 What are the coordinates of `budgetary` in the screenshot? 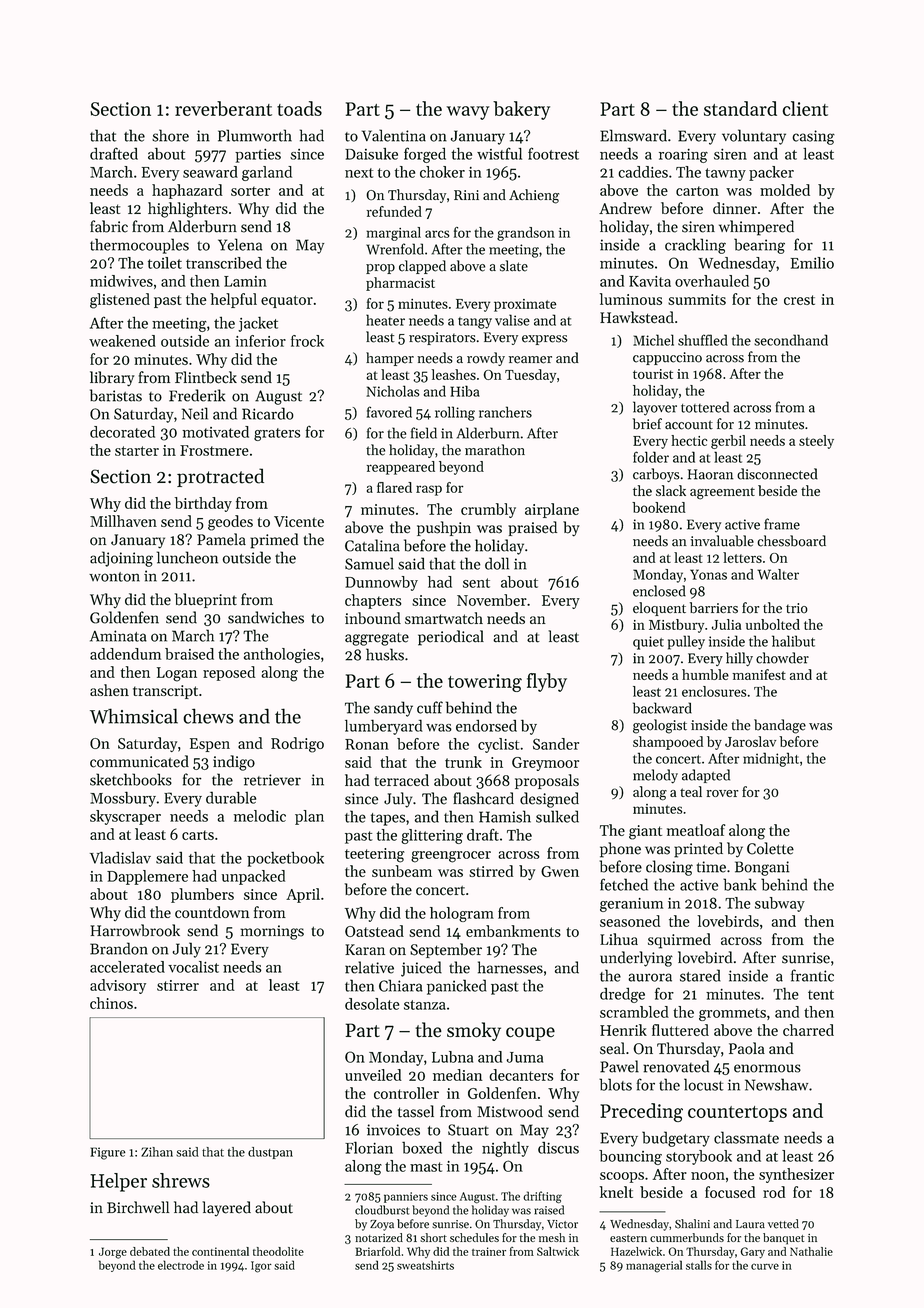 It's located at (676, 1139).
